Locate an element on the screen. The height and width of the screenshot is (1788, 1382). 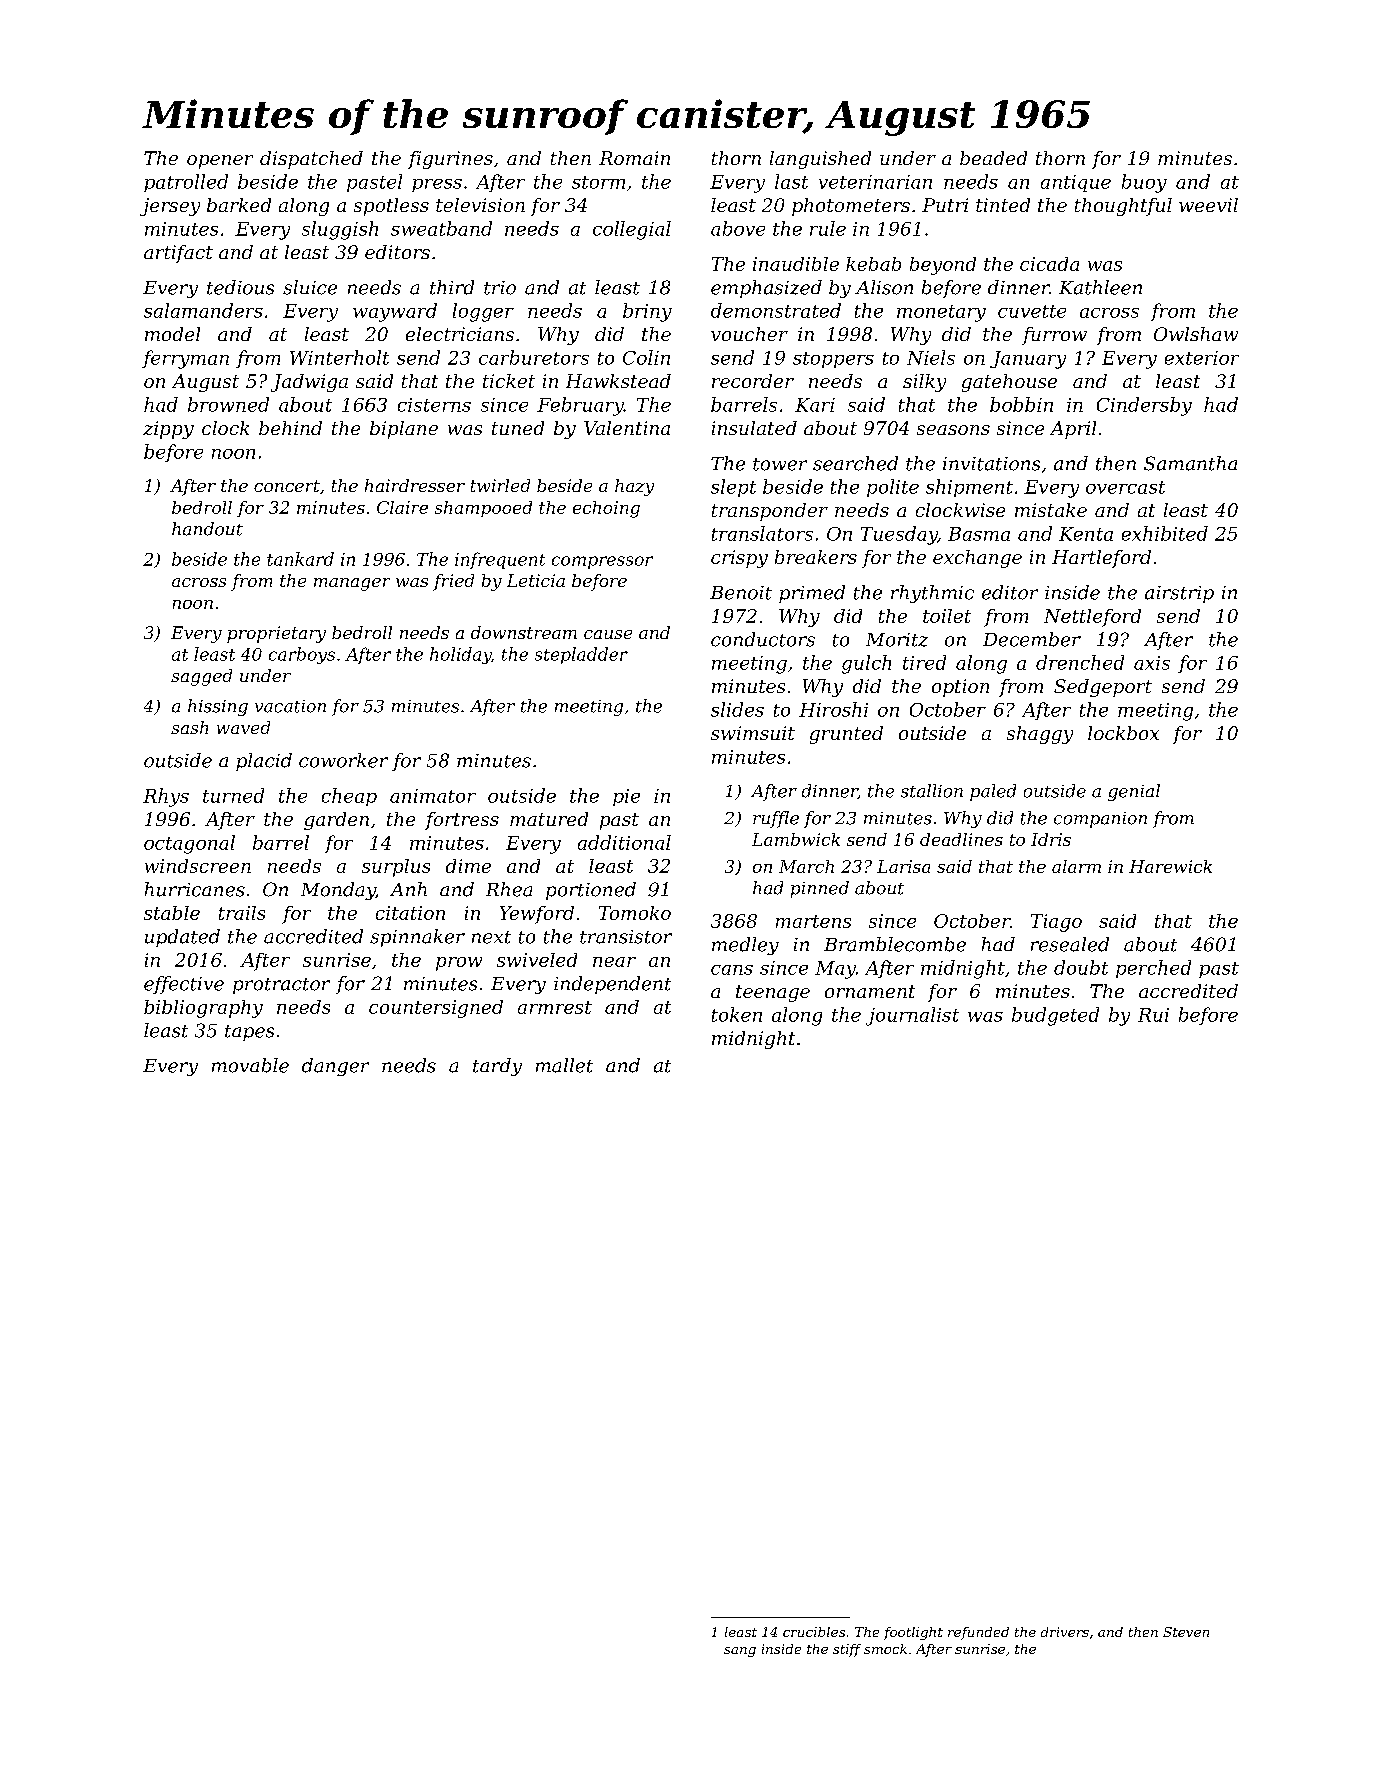
sang is located at coordinates (740, 1652).
